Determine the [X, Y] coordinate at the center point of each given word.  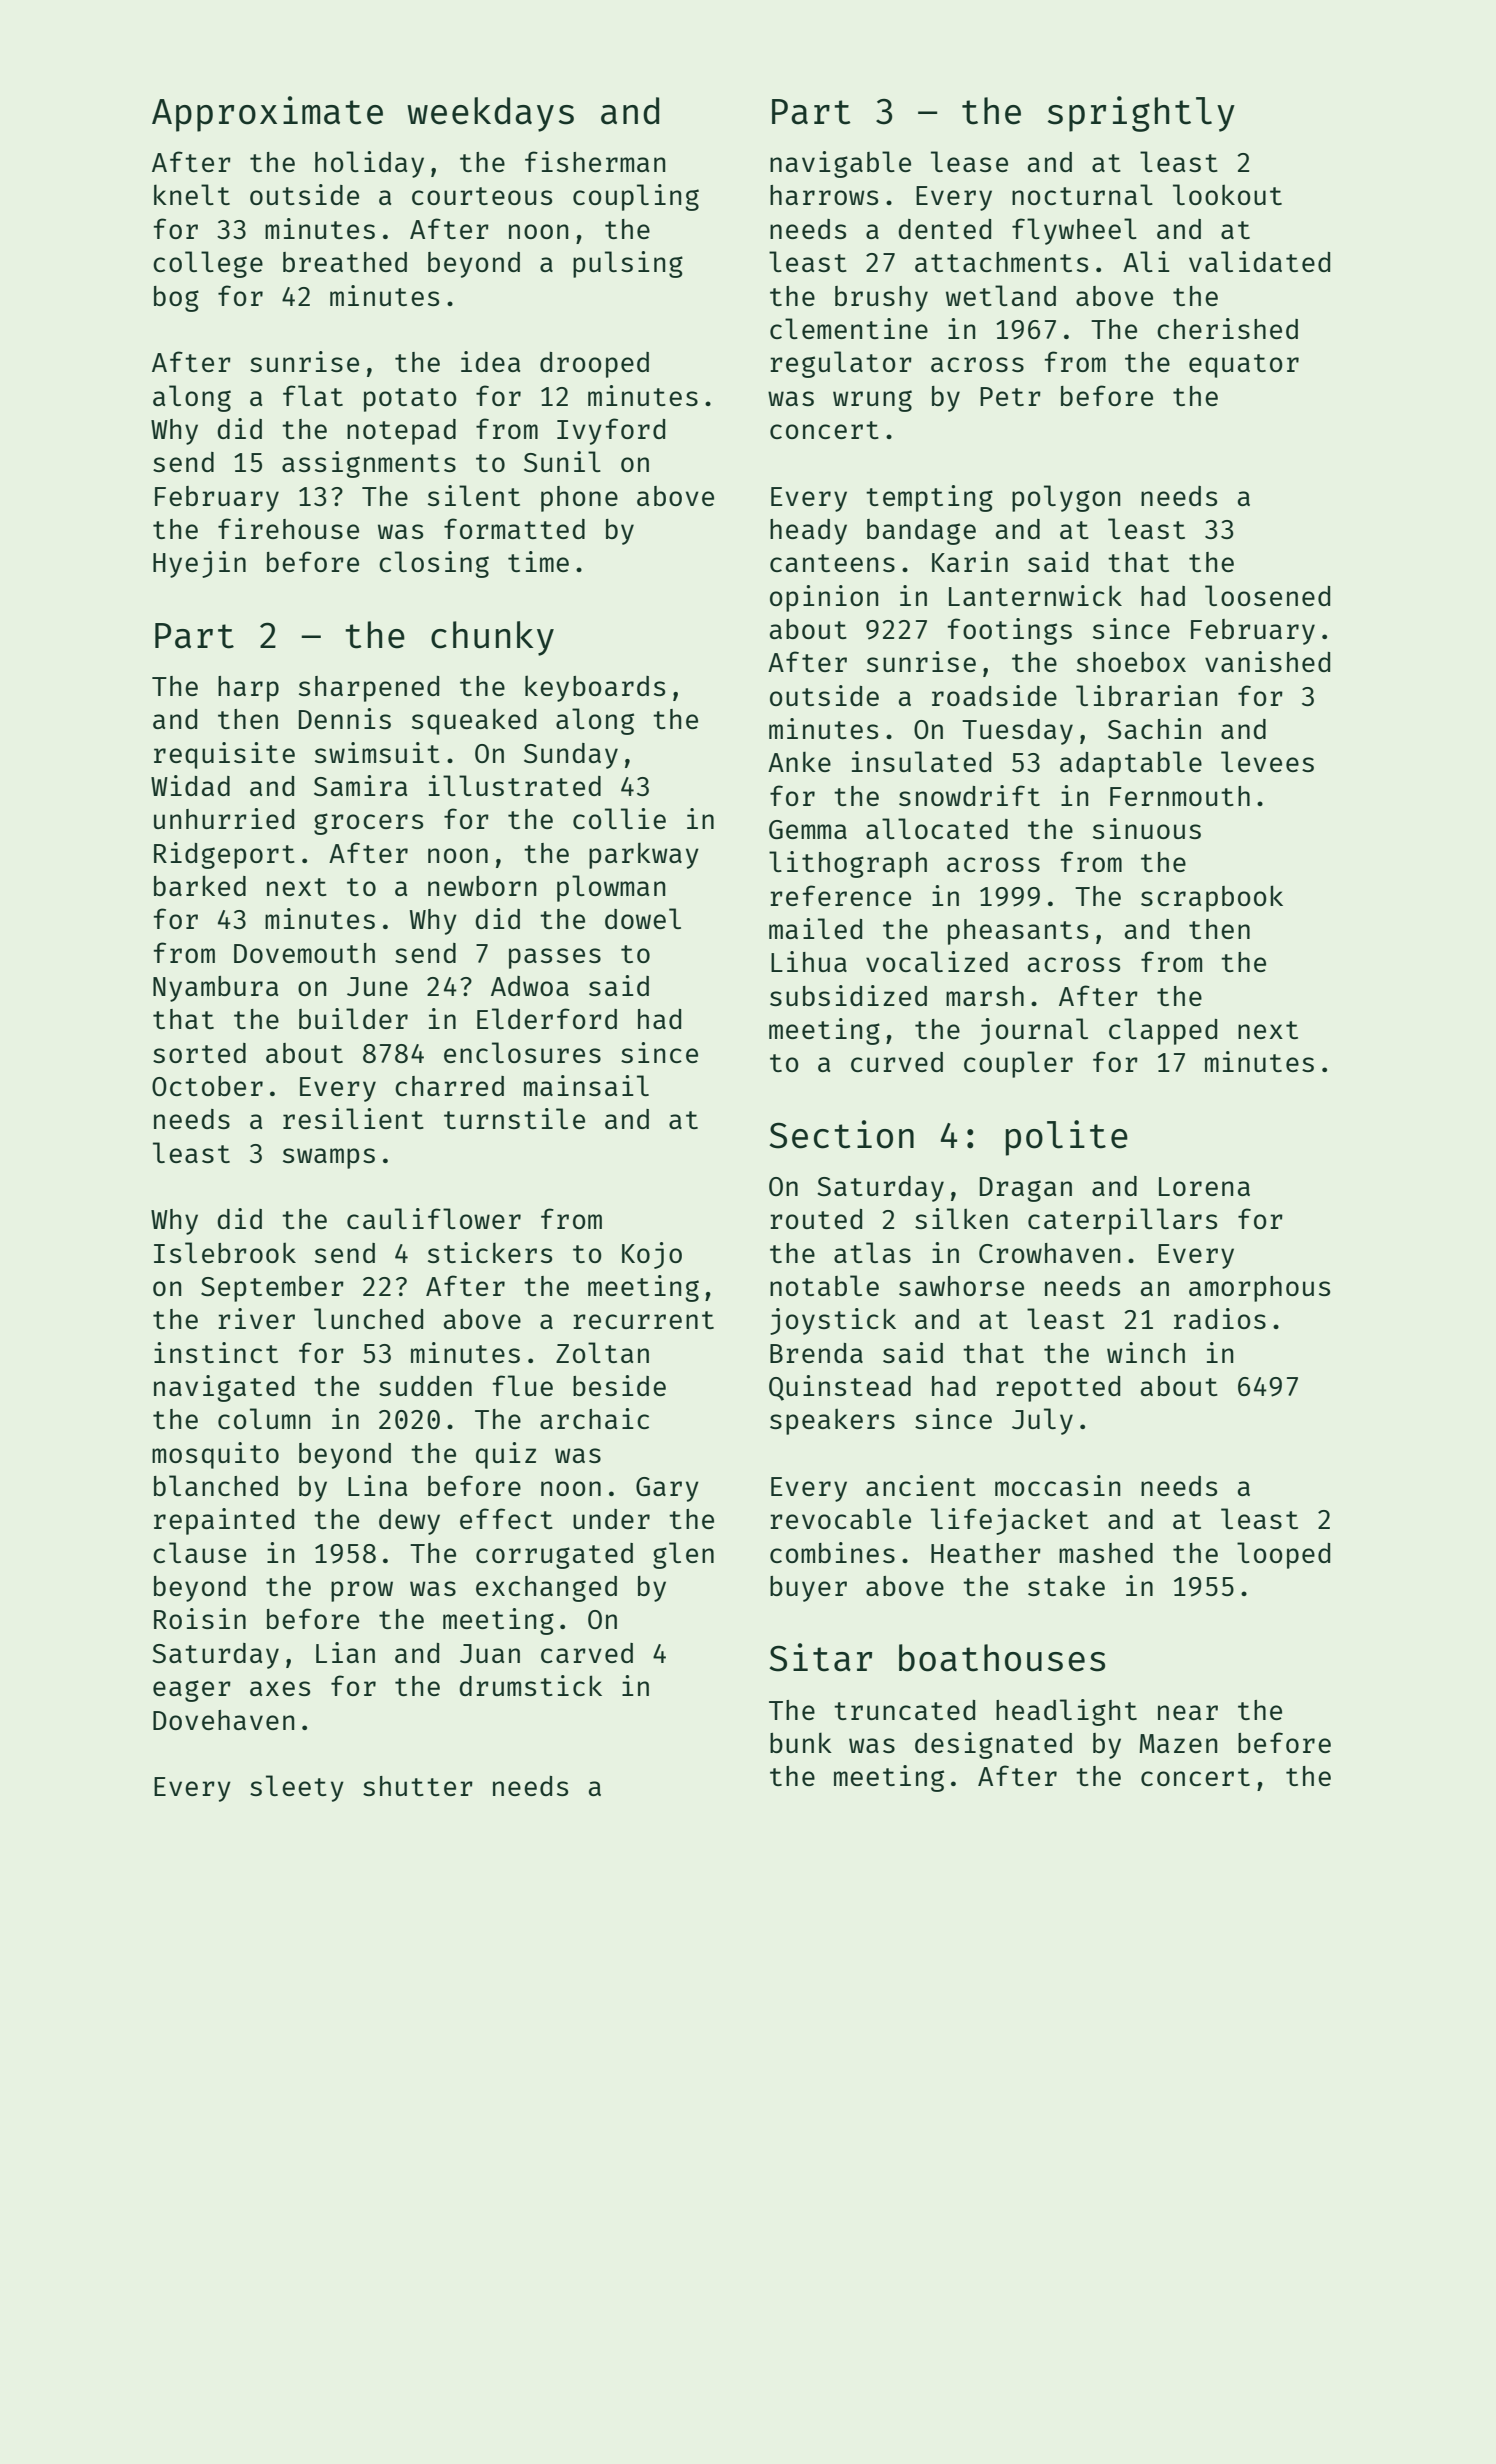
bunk [801, 1742]
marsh [985, 996]
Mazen [1178, 1743]
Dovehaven [223, 1720]
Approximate [267, 114]
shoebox [1131, 662]
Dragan [1026, 1189]
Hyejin [199, 564]
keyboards [595, 689]
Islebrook [225, 1252]
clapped [1163, 1031]
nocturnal [1082, 194]
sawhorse [961, 1286]
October [207, 1086]
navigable [840, 164]
